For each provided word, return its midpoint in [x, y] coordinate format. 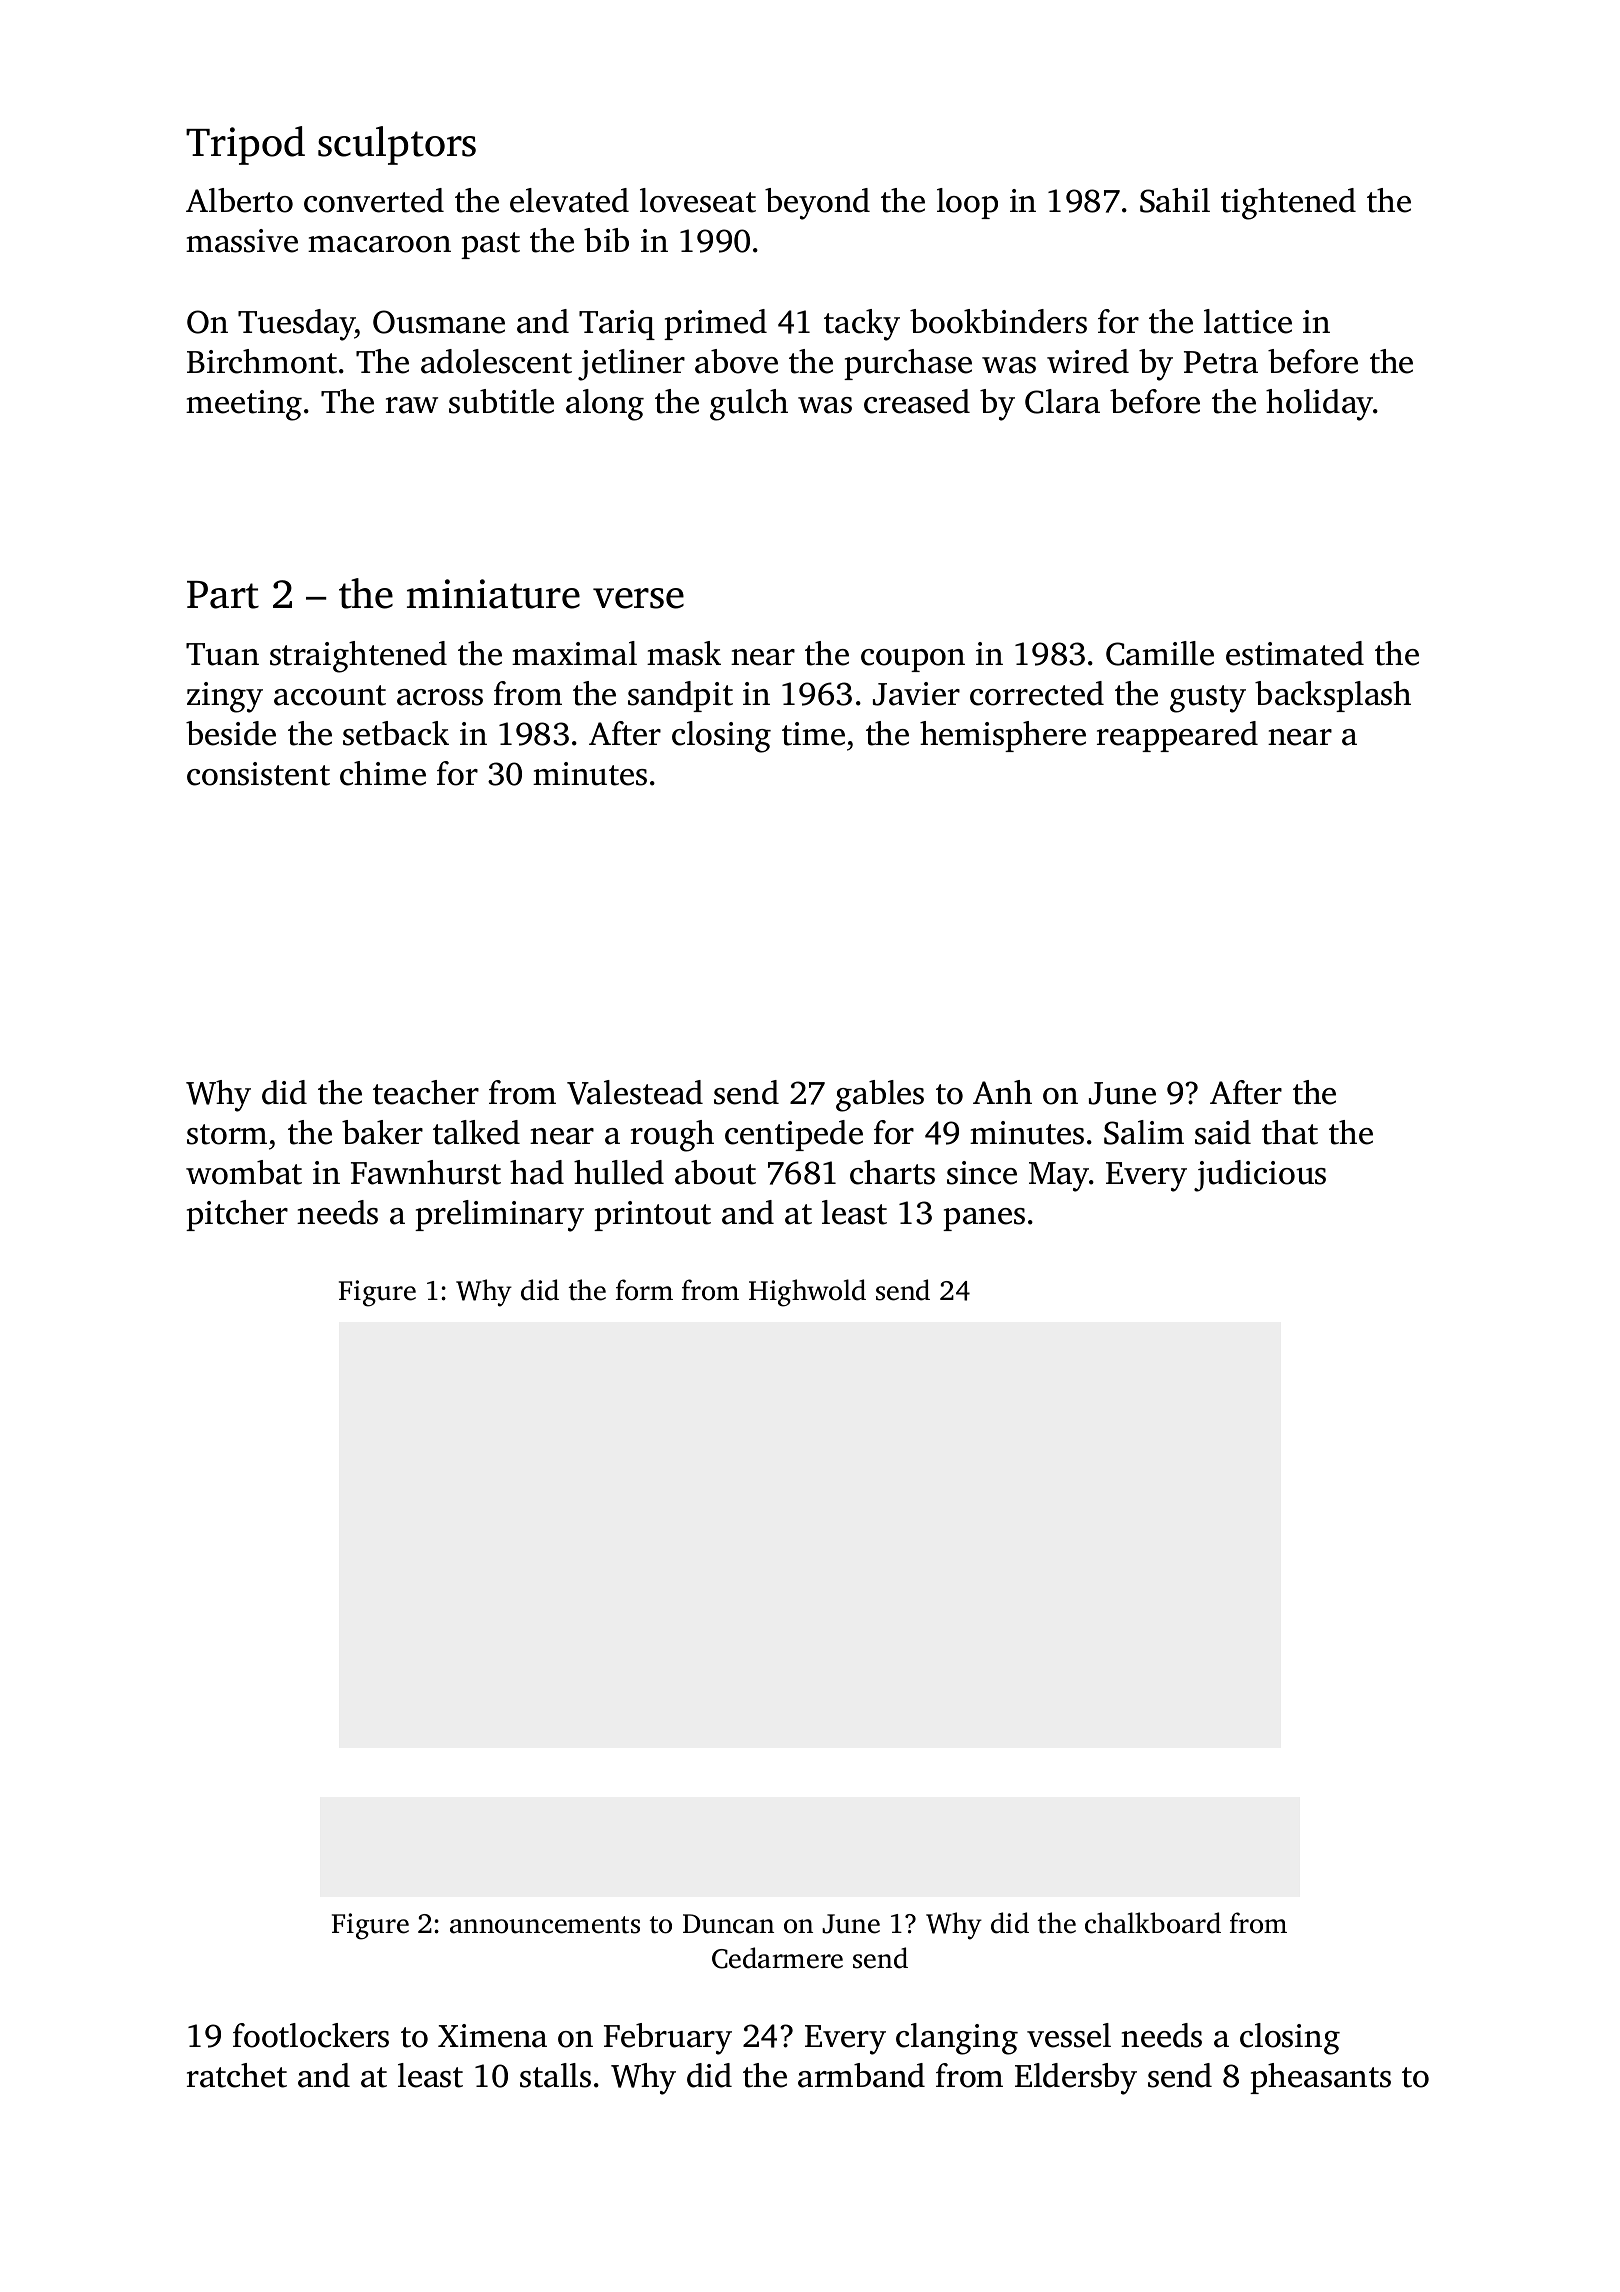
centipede [794, 1135]
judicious [1260, 1176]
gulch [749, 405]
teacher [426, 1092]
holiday [1320, 405]
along [605, 405]
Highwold [807, 1293]
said [1223, 1132]
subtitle [501, 401]
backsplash [1333, 696]
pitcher [237, 1215]
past [490, 245]
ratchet [237, 2075]
